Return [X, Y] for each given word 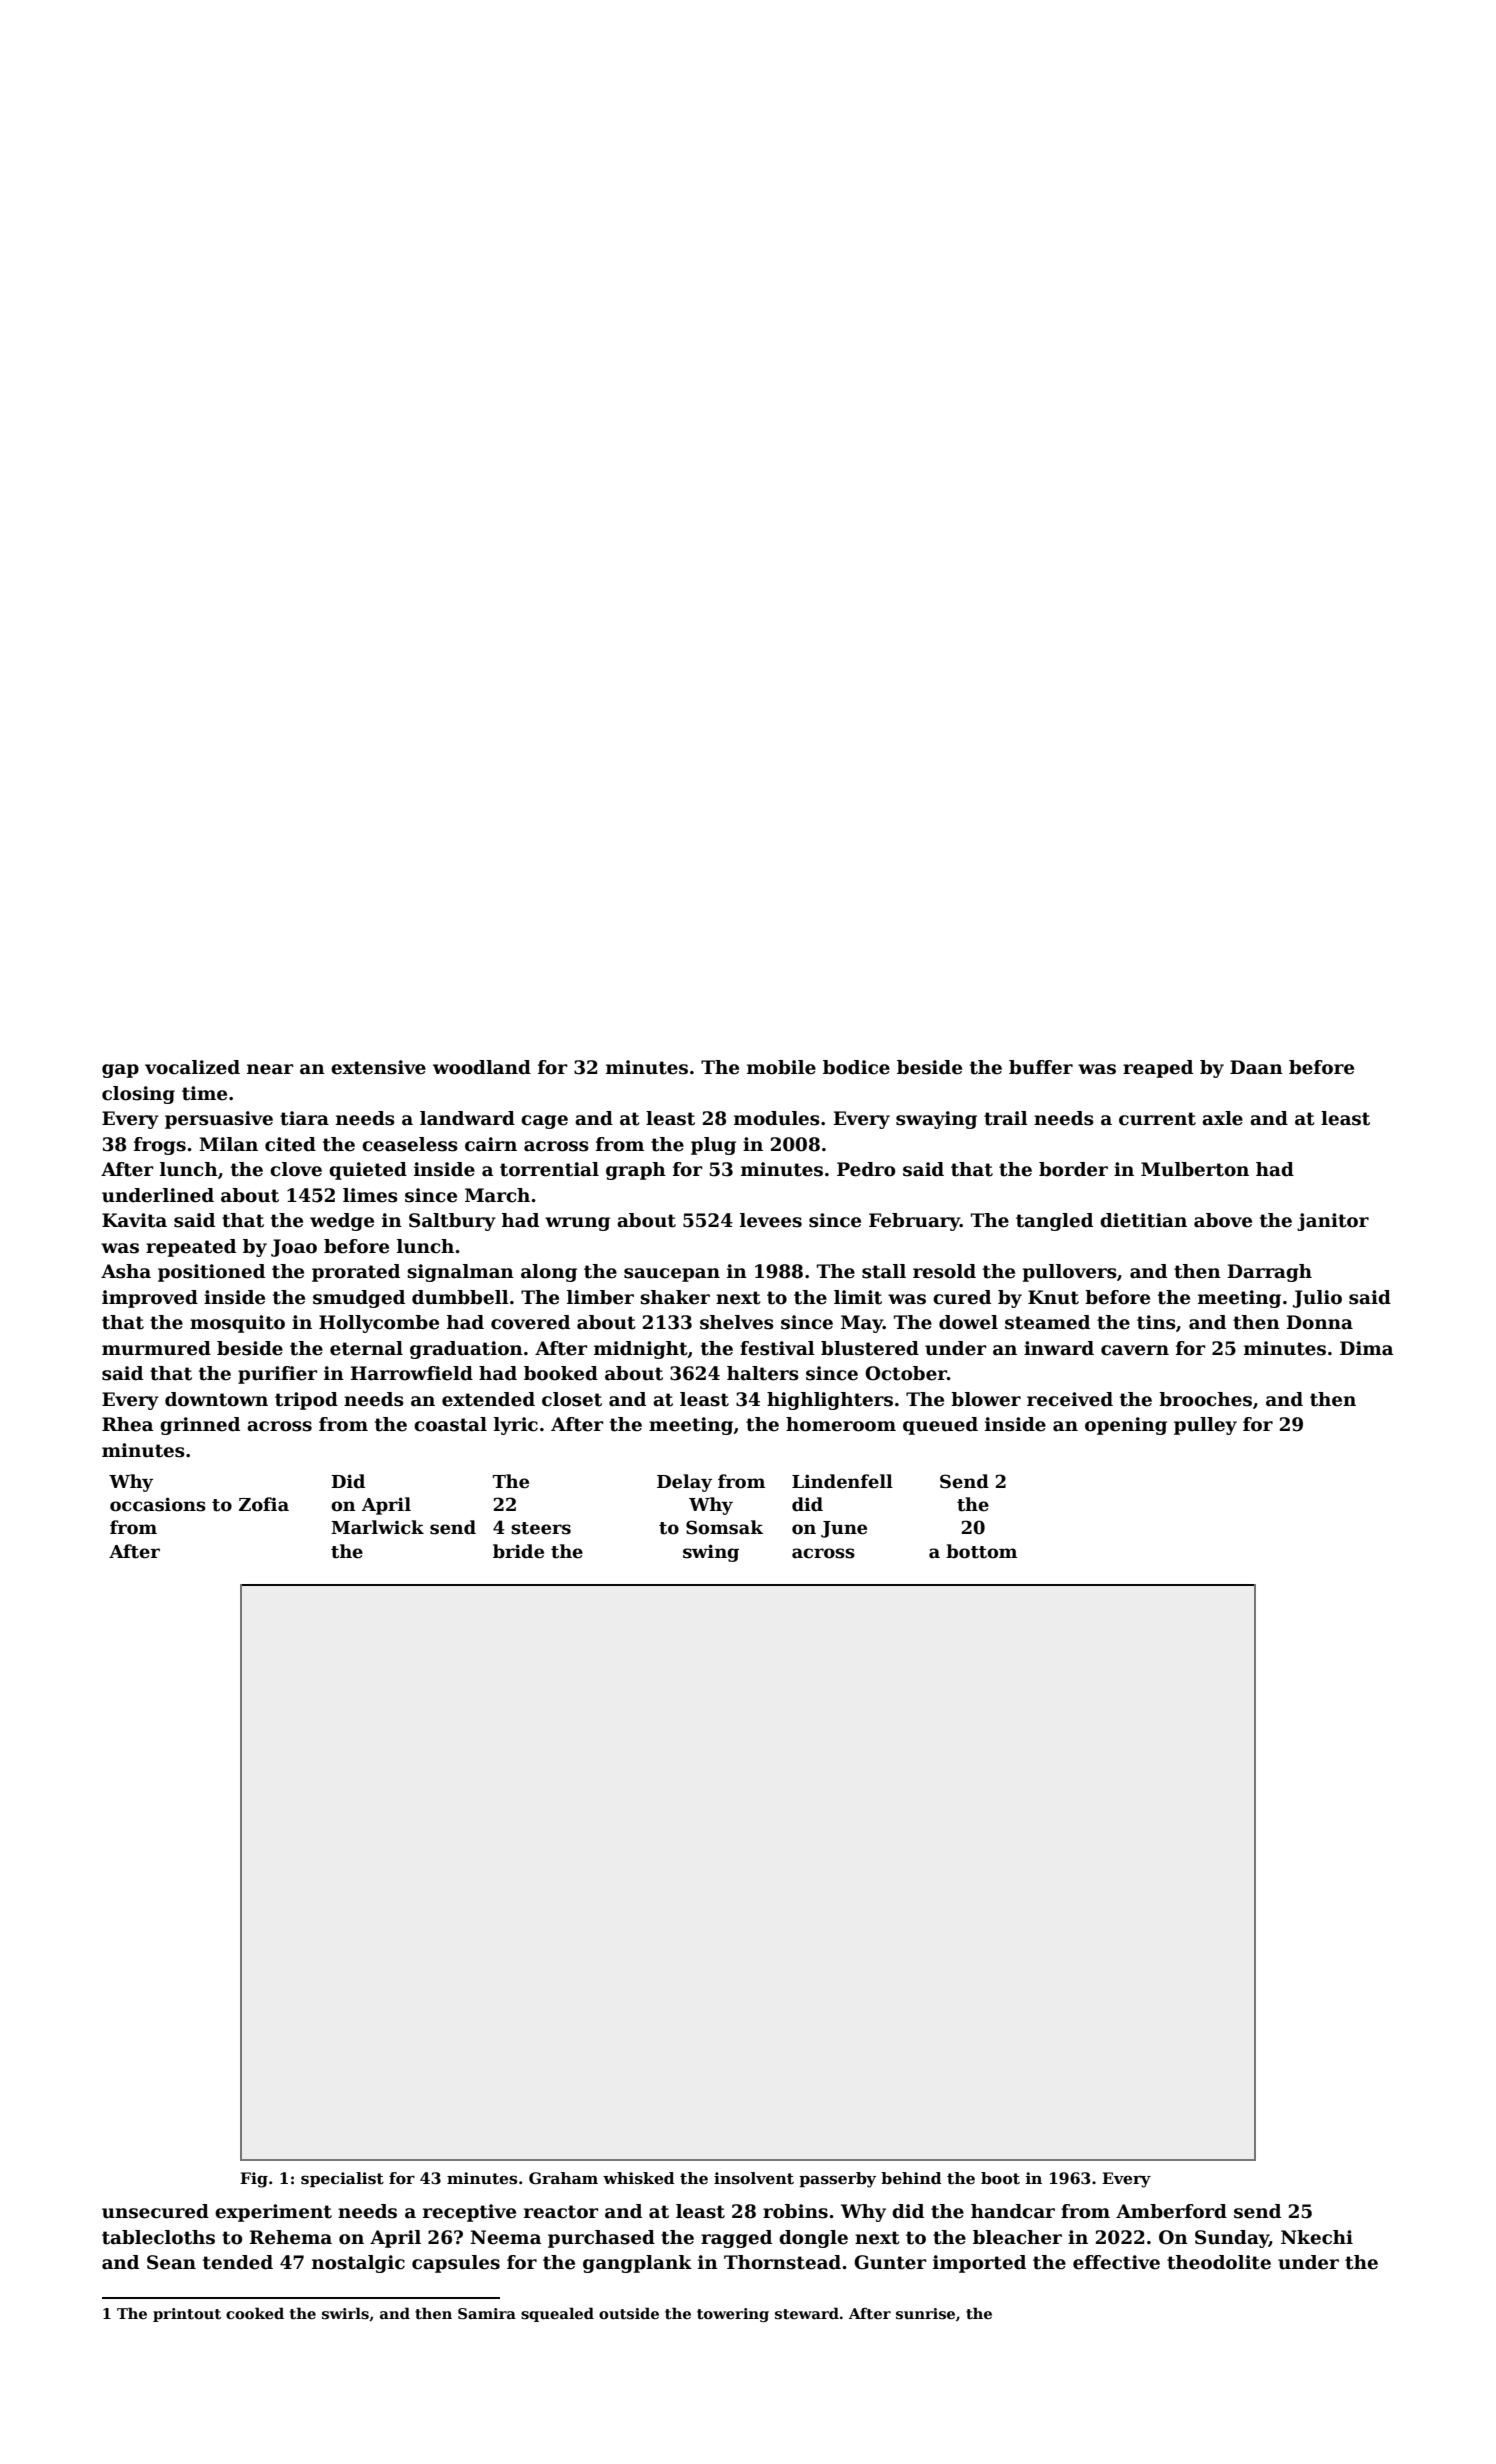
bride [518, 1551]
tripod [306, 1401]
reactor [561, 2212]
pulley [1205, 1426]
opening [1126, 1426]
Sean [171, 2262]
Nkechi [1317, 2237]
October [906, 1373]
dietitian [1143, 1220]
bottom [981, 1551]
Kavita [134, 1220]
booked [561, 1373]
